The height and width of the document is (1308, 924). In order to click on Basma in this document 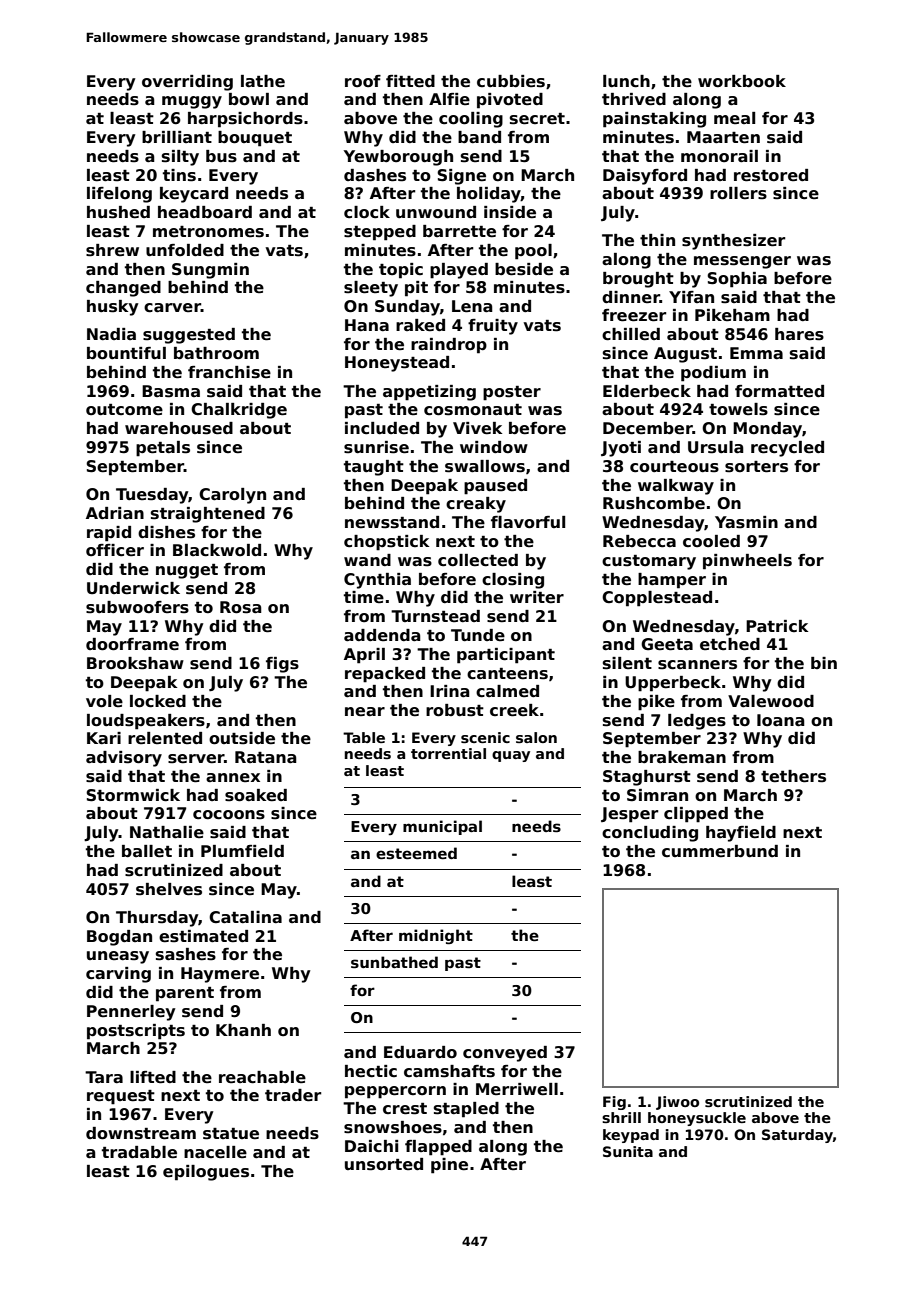, I will do `click(171, 391)`.
